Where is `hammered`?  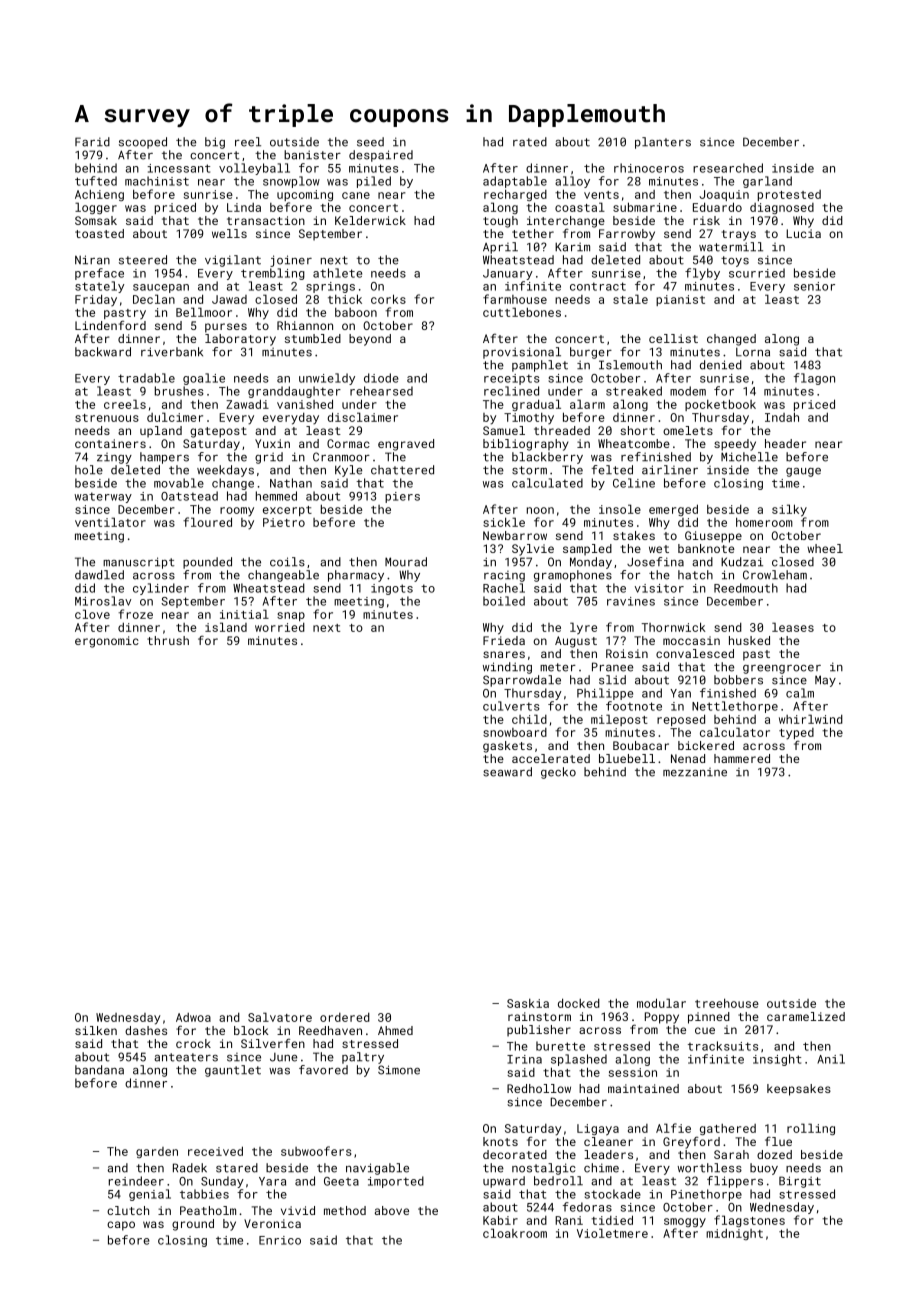
hammered is located at coordinates (742, 758).
